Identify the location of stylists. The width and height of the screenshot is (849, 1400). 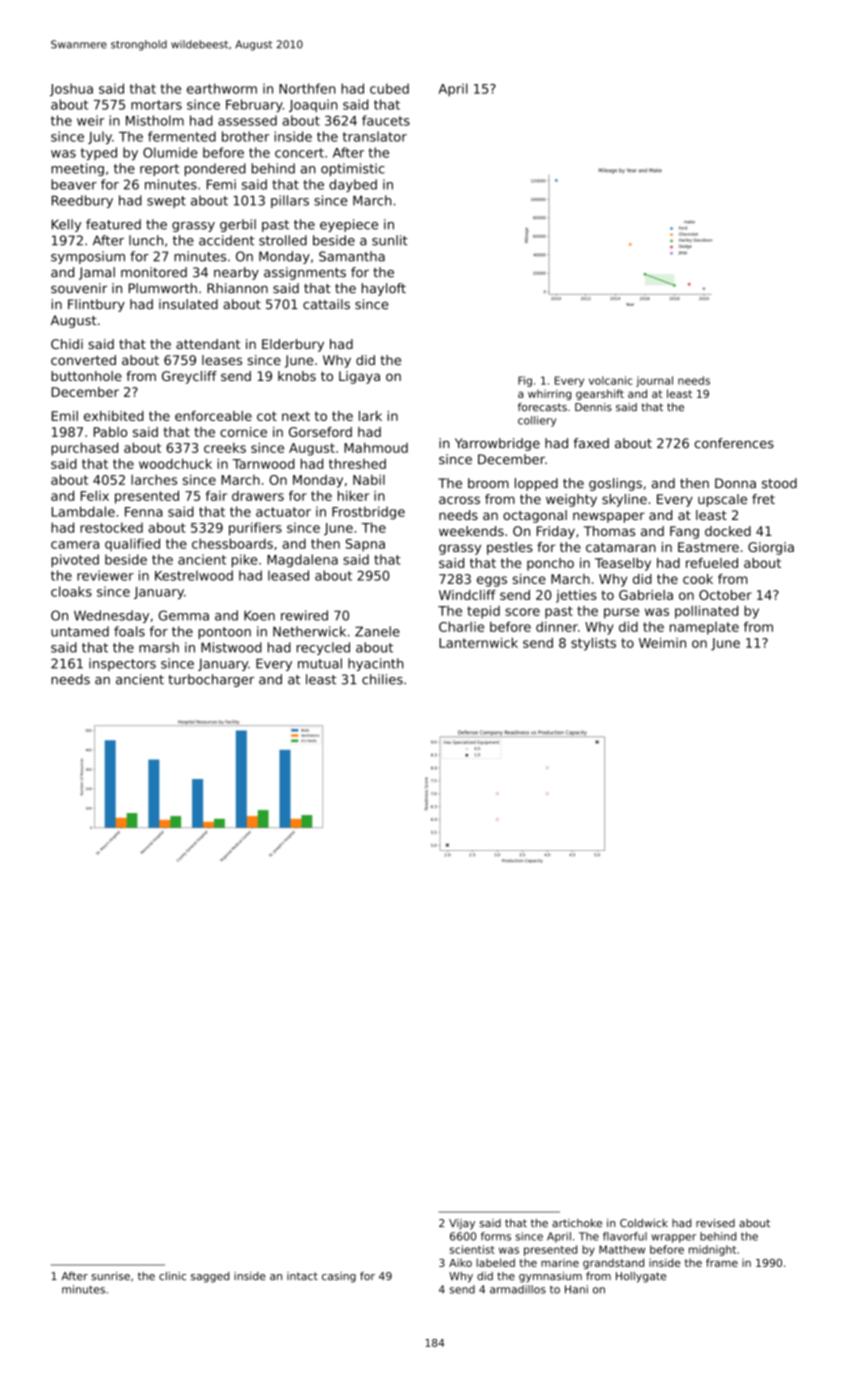
(593, 644).
